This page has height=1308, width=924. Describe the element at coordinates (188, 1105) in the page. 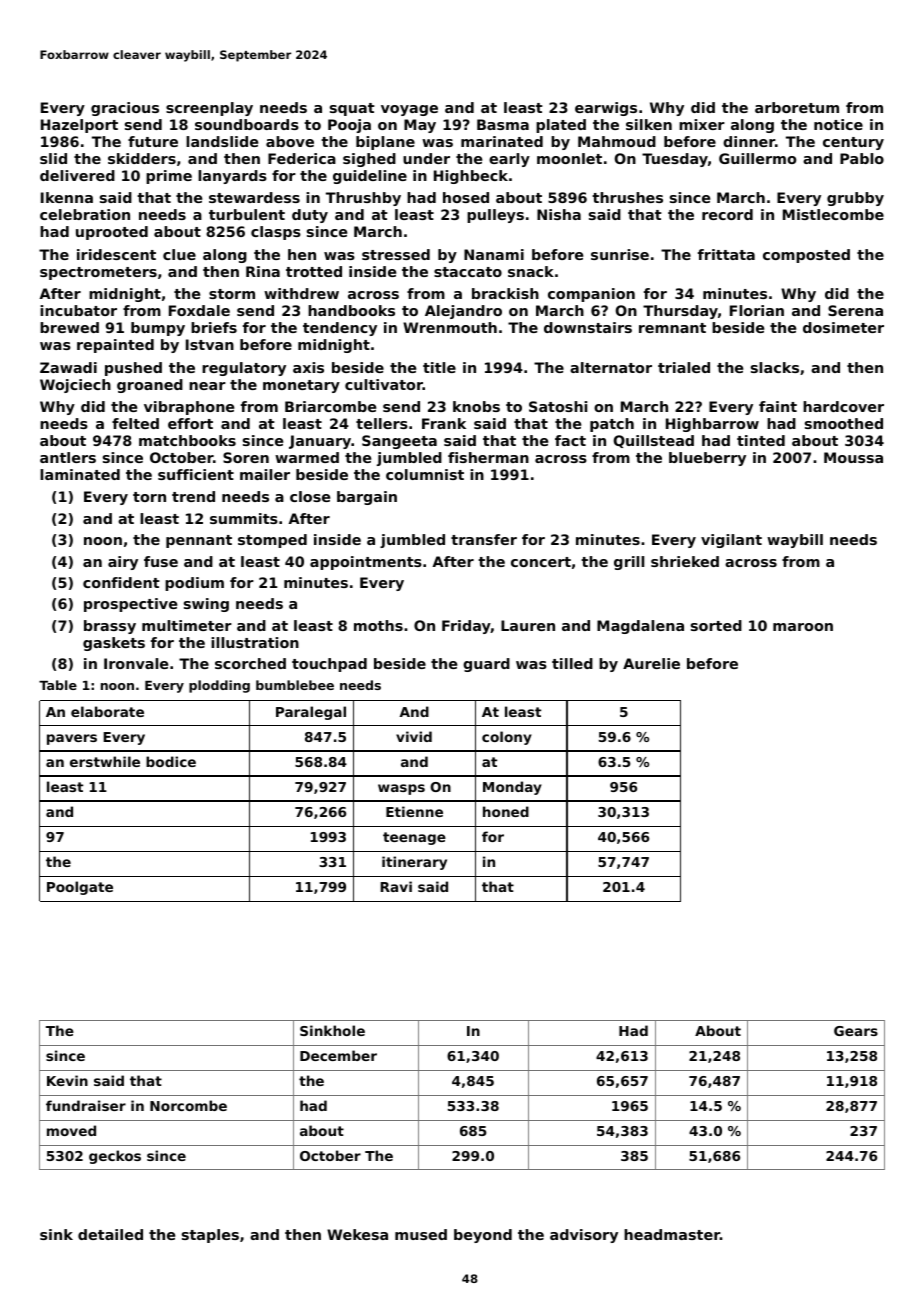

I see `Norcombe` at that location.
